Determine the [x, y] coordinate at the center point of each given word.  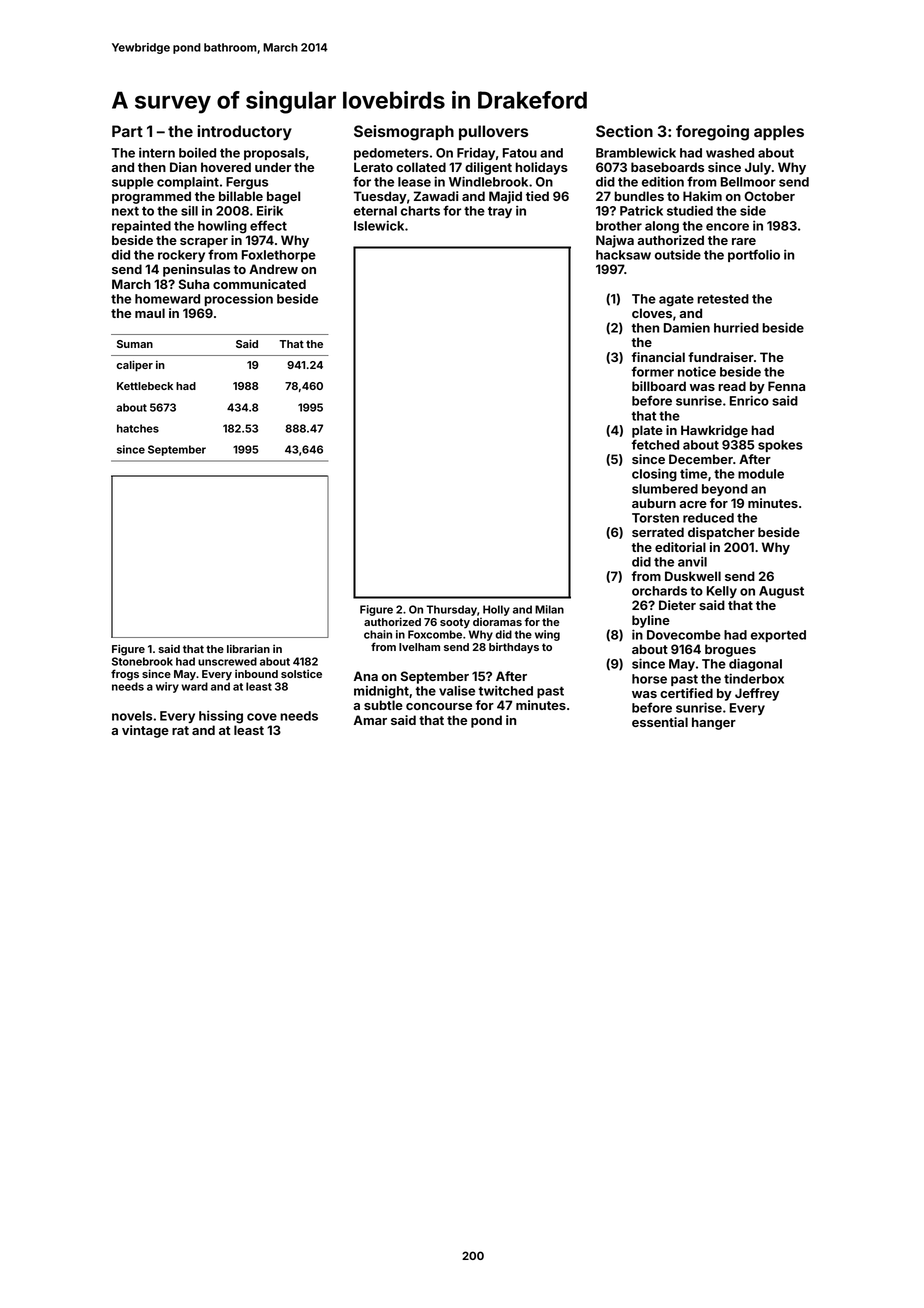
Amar [370, 720]
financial [658, 357]
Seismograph [404, 133]
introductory [244, 133]
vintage [145, 731]
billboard [659, 386]
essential [660, 722]
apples [779, 133]
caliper [135, 366]
